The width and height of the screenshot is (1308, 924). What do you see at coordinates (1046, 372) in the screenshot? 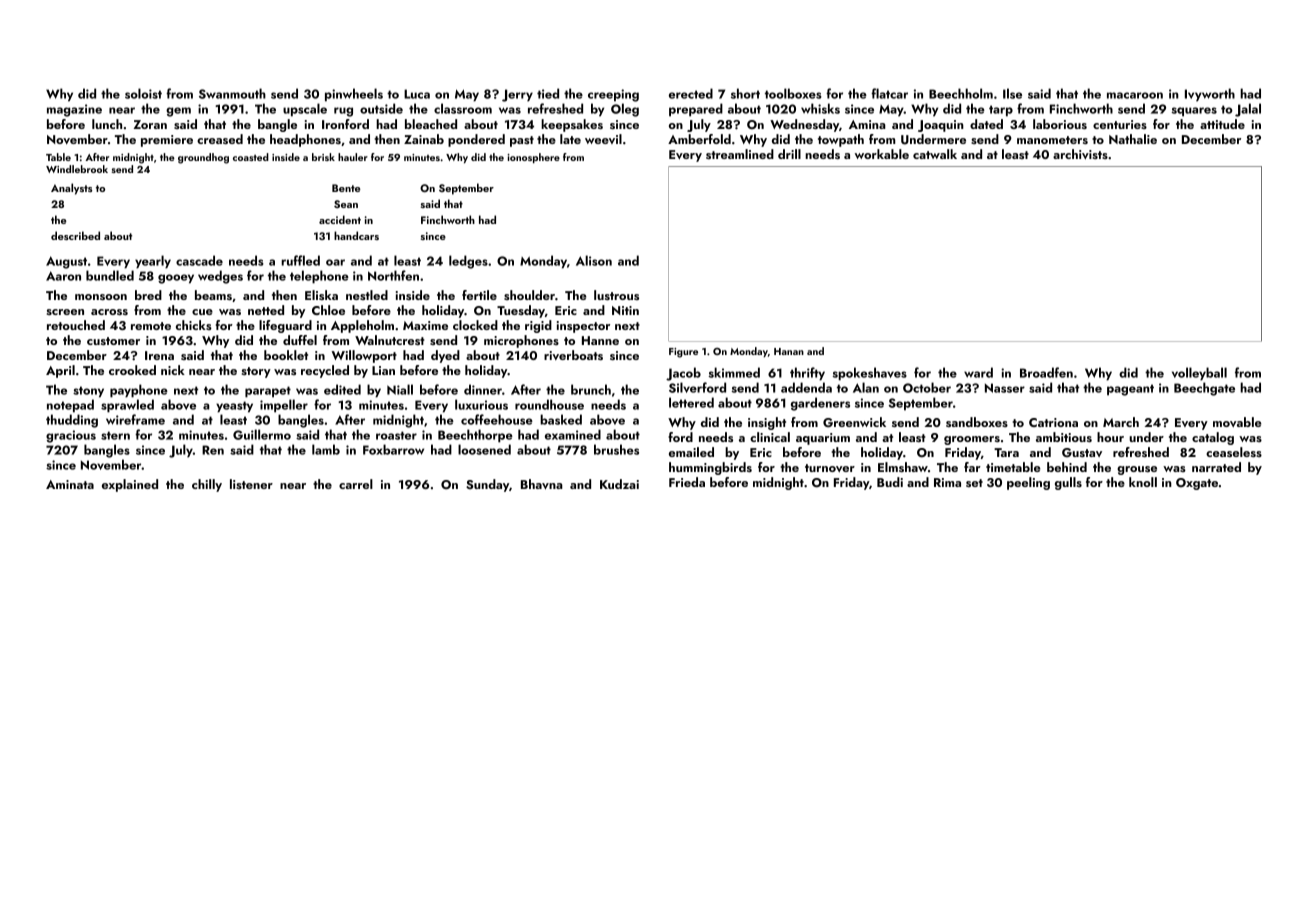
I see `Broadfen` at bounding box center [1046, 372].
